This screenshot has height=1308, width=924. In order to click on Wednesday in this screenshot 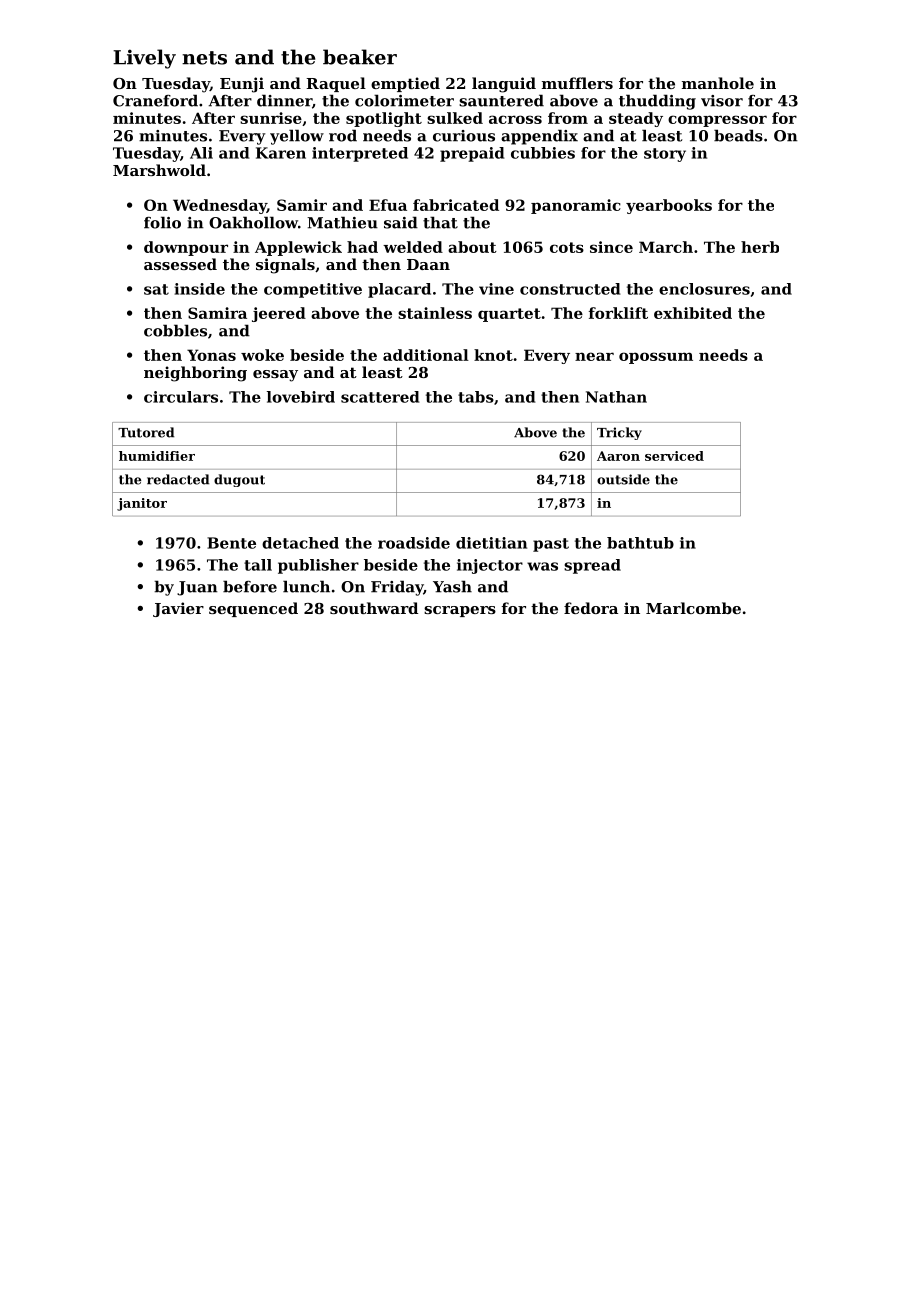, I will do `click(220, 206)`.
